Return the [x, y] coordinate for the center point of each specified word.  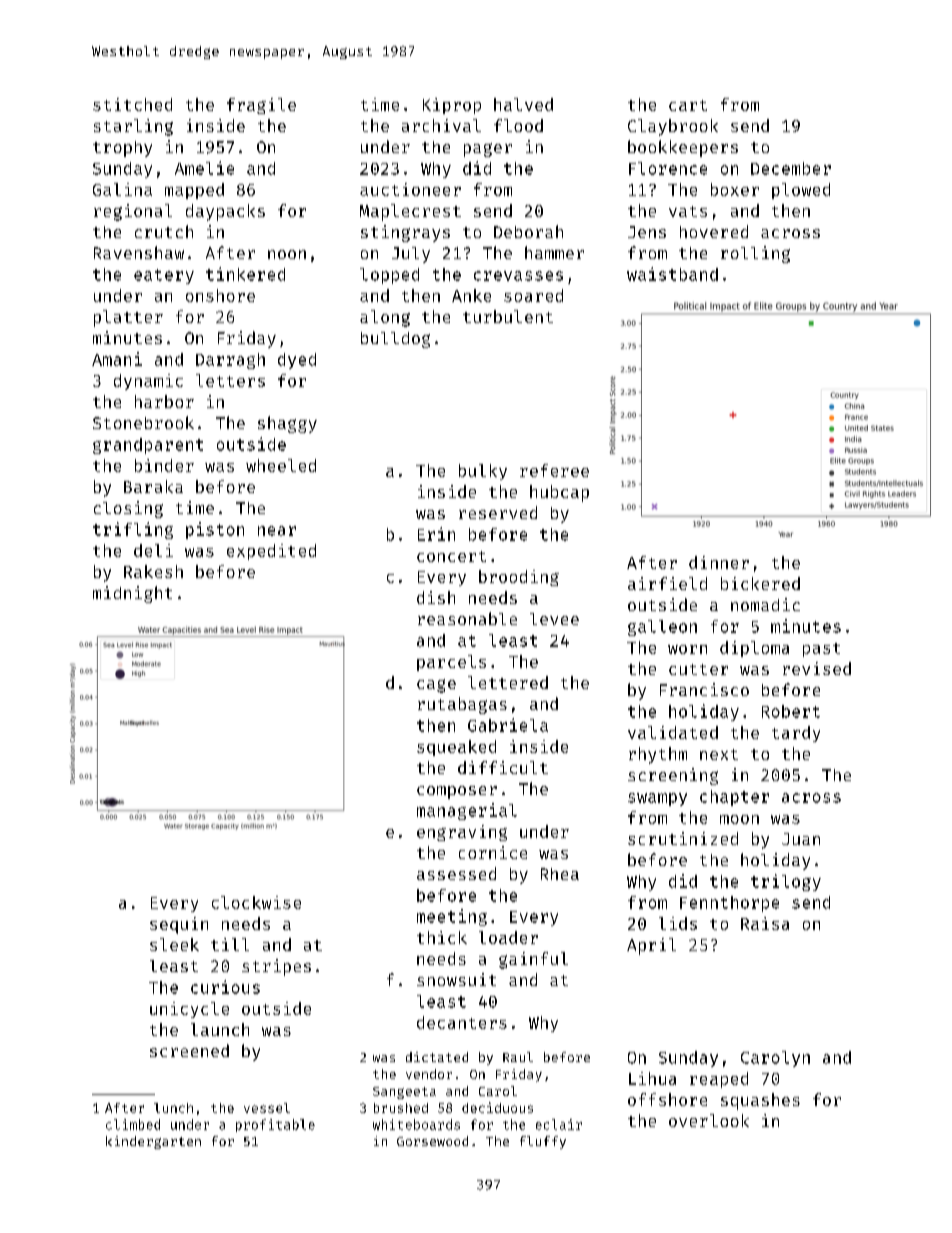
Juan [801, 839]
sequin [179, 925]
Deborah [528, 231]
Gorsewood [432, 1141]
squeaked [456, 748]
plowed [801, 191]
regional [133, 212]
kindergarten [153, 1142]
